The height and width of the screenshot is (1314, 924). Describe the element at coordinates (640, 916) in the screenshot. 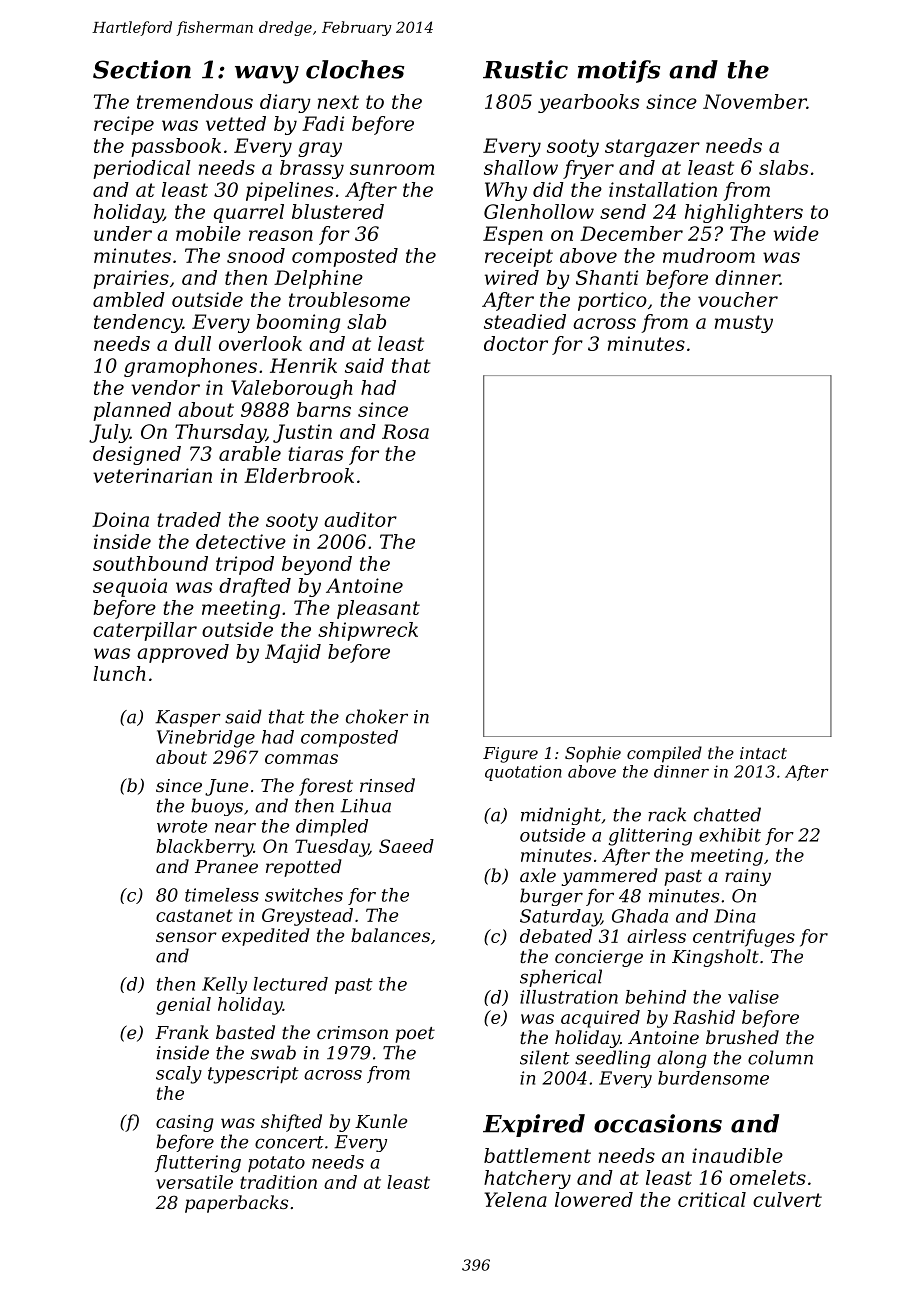

I see `Ghada` at that location.
